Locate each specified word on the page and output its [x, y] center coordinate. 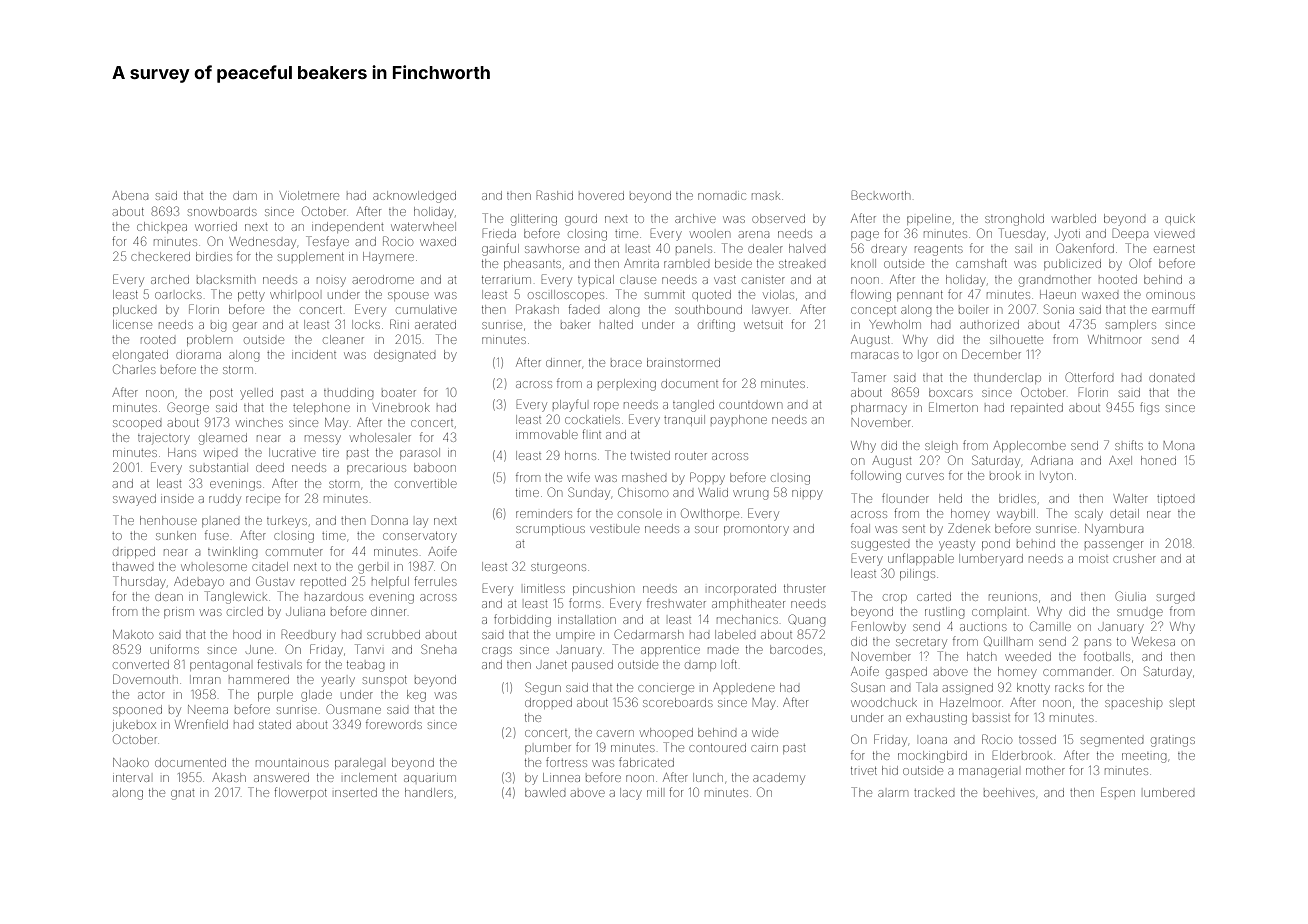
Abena [130, 195]
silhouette [1016, 339]
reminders [544, 514]
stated [275, 725]
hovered [601, 196]
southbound [708, 309]
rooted [158, 340]
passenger [1114, 546]
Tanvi [368, 649]
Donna [390, 520]
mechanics [747, 619]
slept [1182, 703]
